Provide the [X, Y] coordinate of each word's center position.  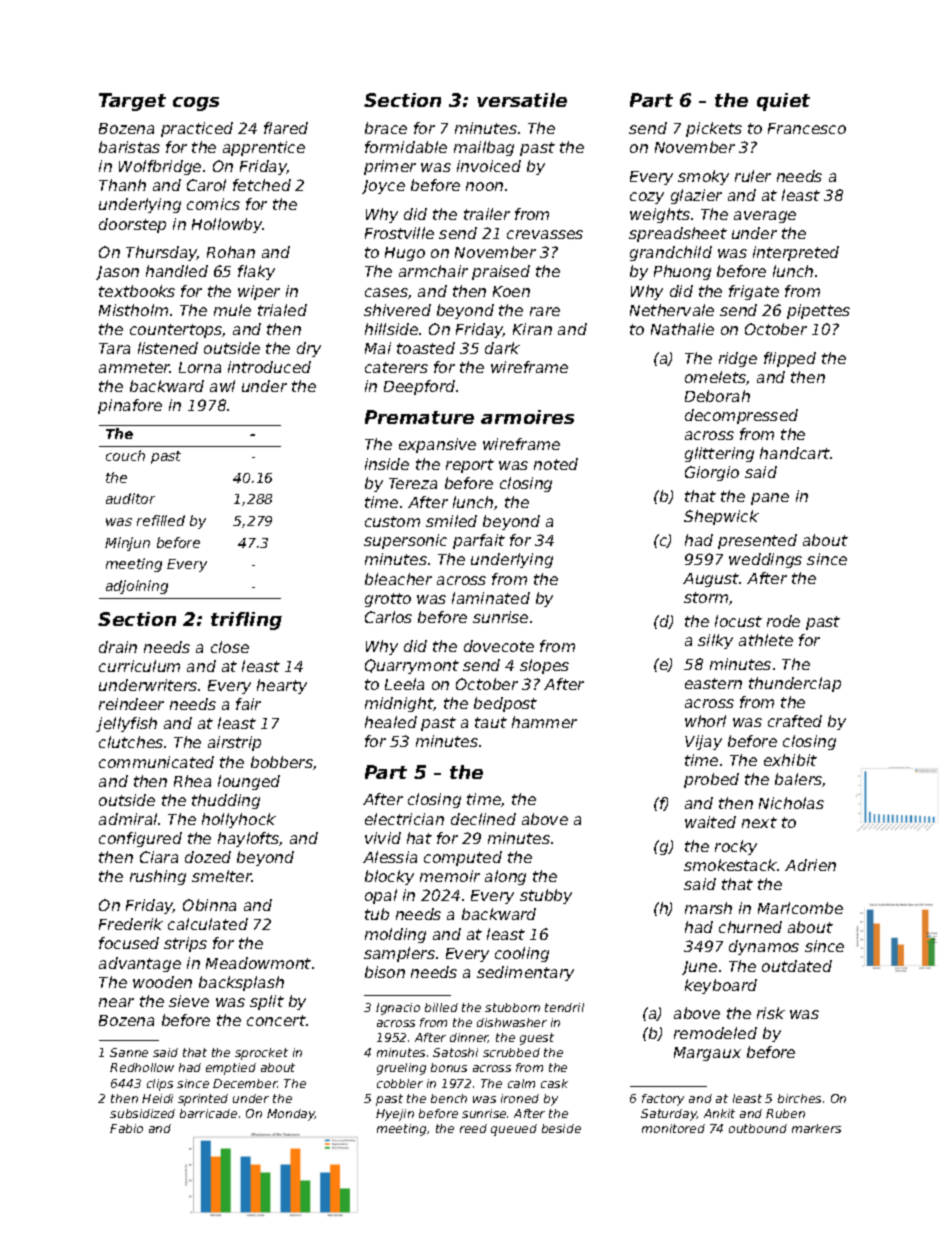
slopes [544, 666]
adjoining [137, 587]
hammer [544, 722]
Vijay [703, 742]
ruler [753, 176]
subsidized [142, 1113]
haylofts [248, 839]
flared [286, 128]
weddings [765, 560]
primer [390, 167]
